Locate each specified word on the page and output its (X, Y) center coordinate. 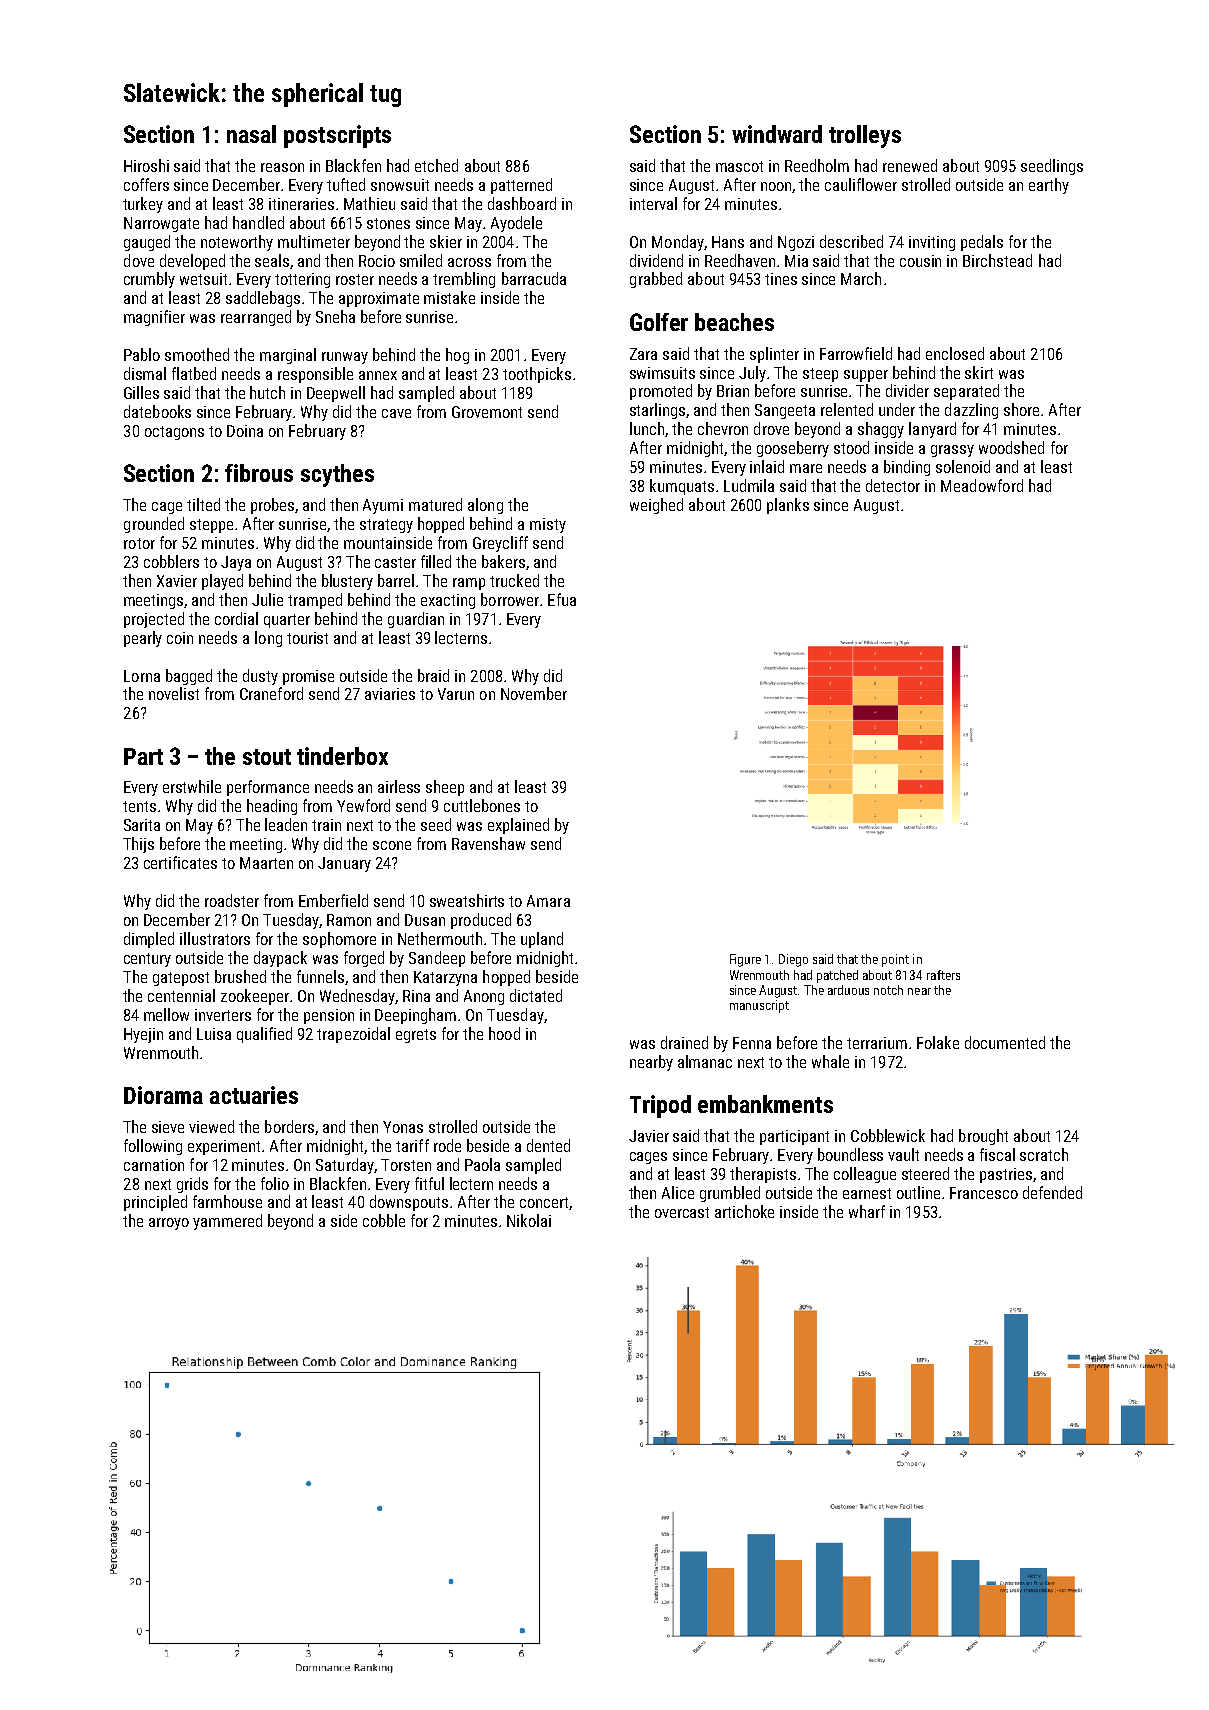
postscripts (337, 136)
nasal (251, 134)
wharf (867, 1211)
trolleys (865, 136)
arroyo (169, 1224)
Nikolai (529, 1220)
